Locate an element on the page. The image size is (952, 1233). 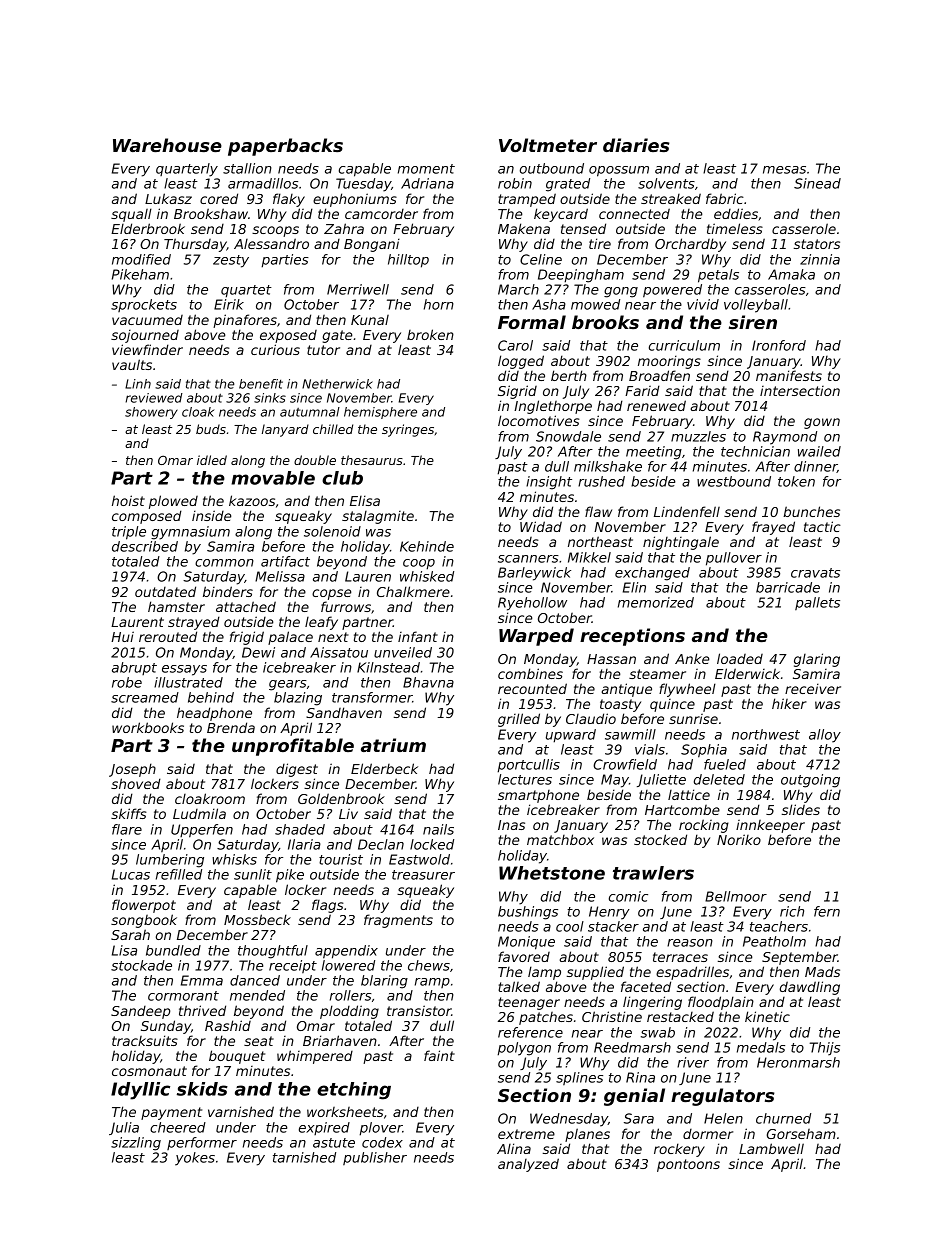
modified is located at coordinates (141, 259).
